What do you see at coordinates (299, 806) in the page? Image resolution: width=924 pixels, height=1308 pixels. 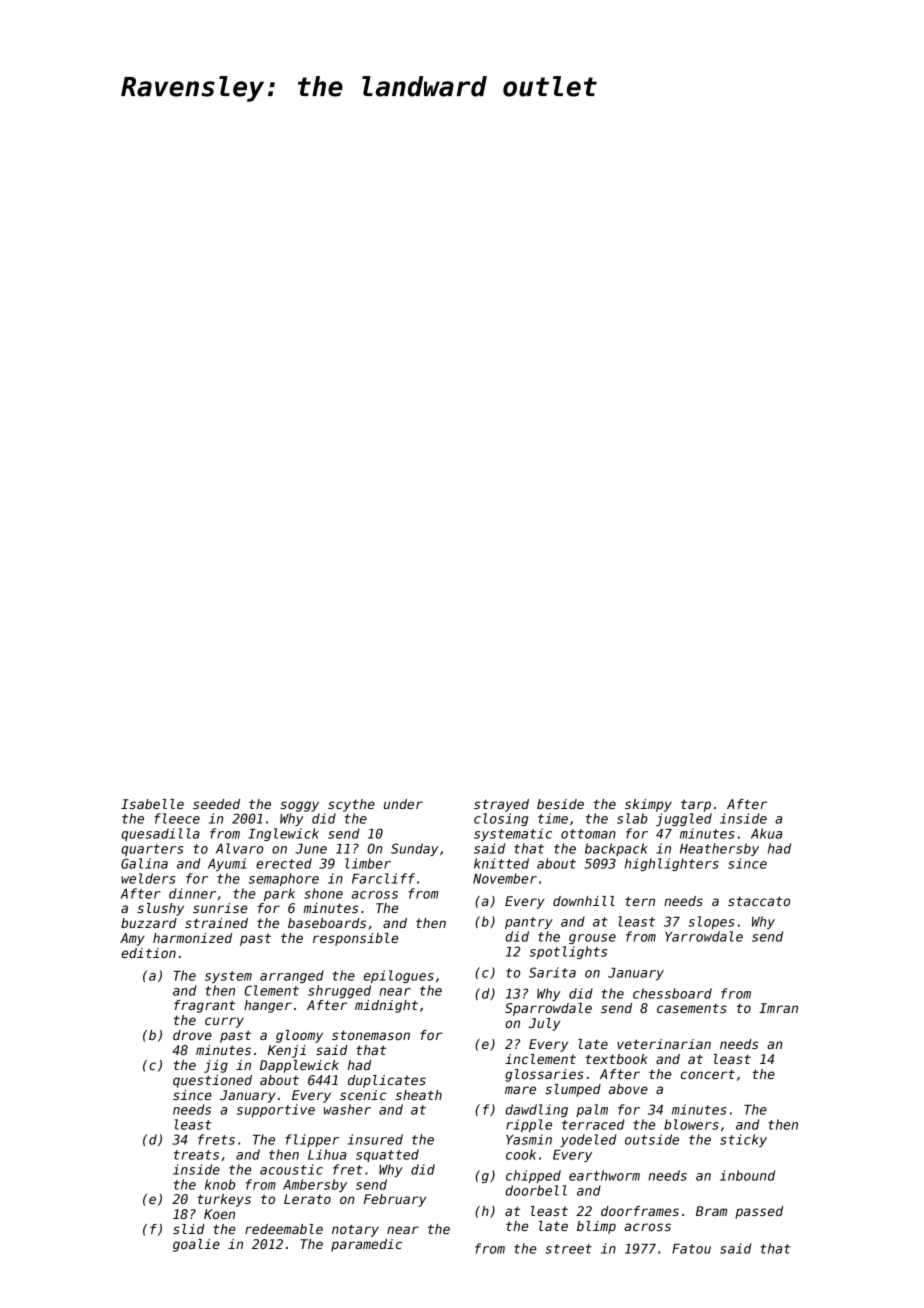 I see `soggy` at bounding box center [299, 806].
